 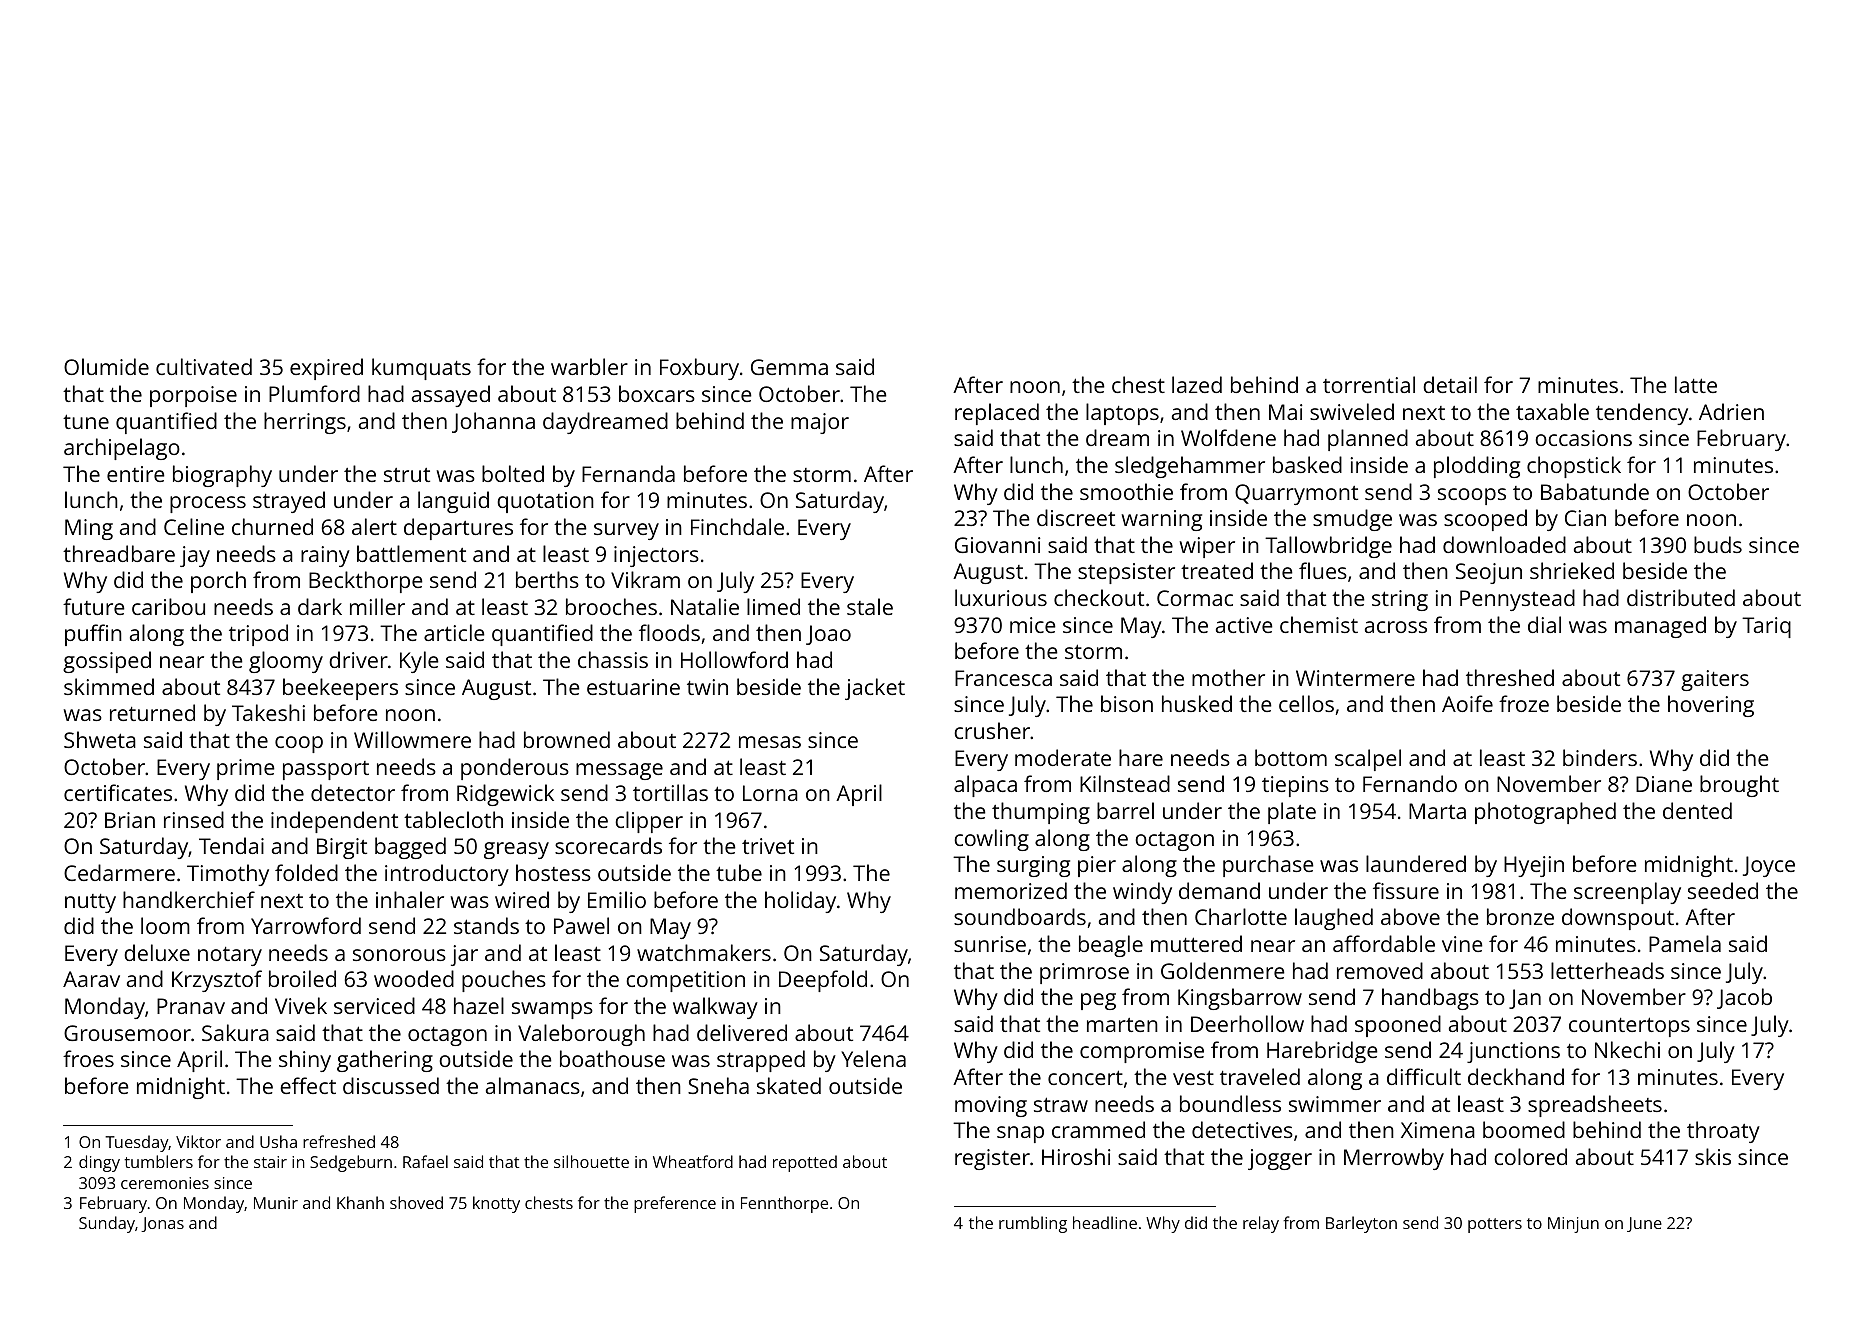 What do you see at coordinates (1033, 1224) in the screenshot?
I see `rumbling` at bounding box center [1033, 1224].
